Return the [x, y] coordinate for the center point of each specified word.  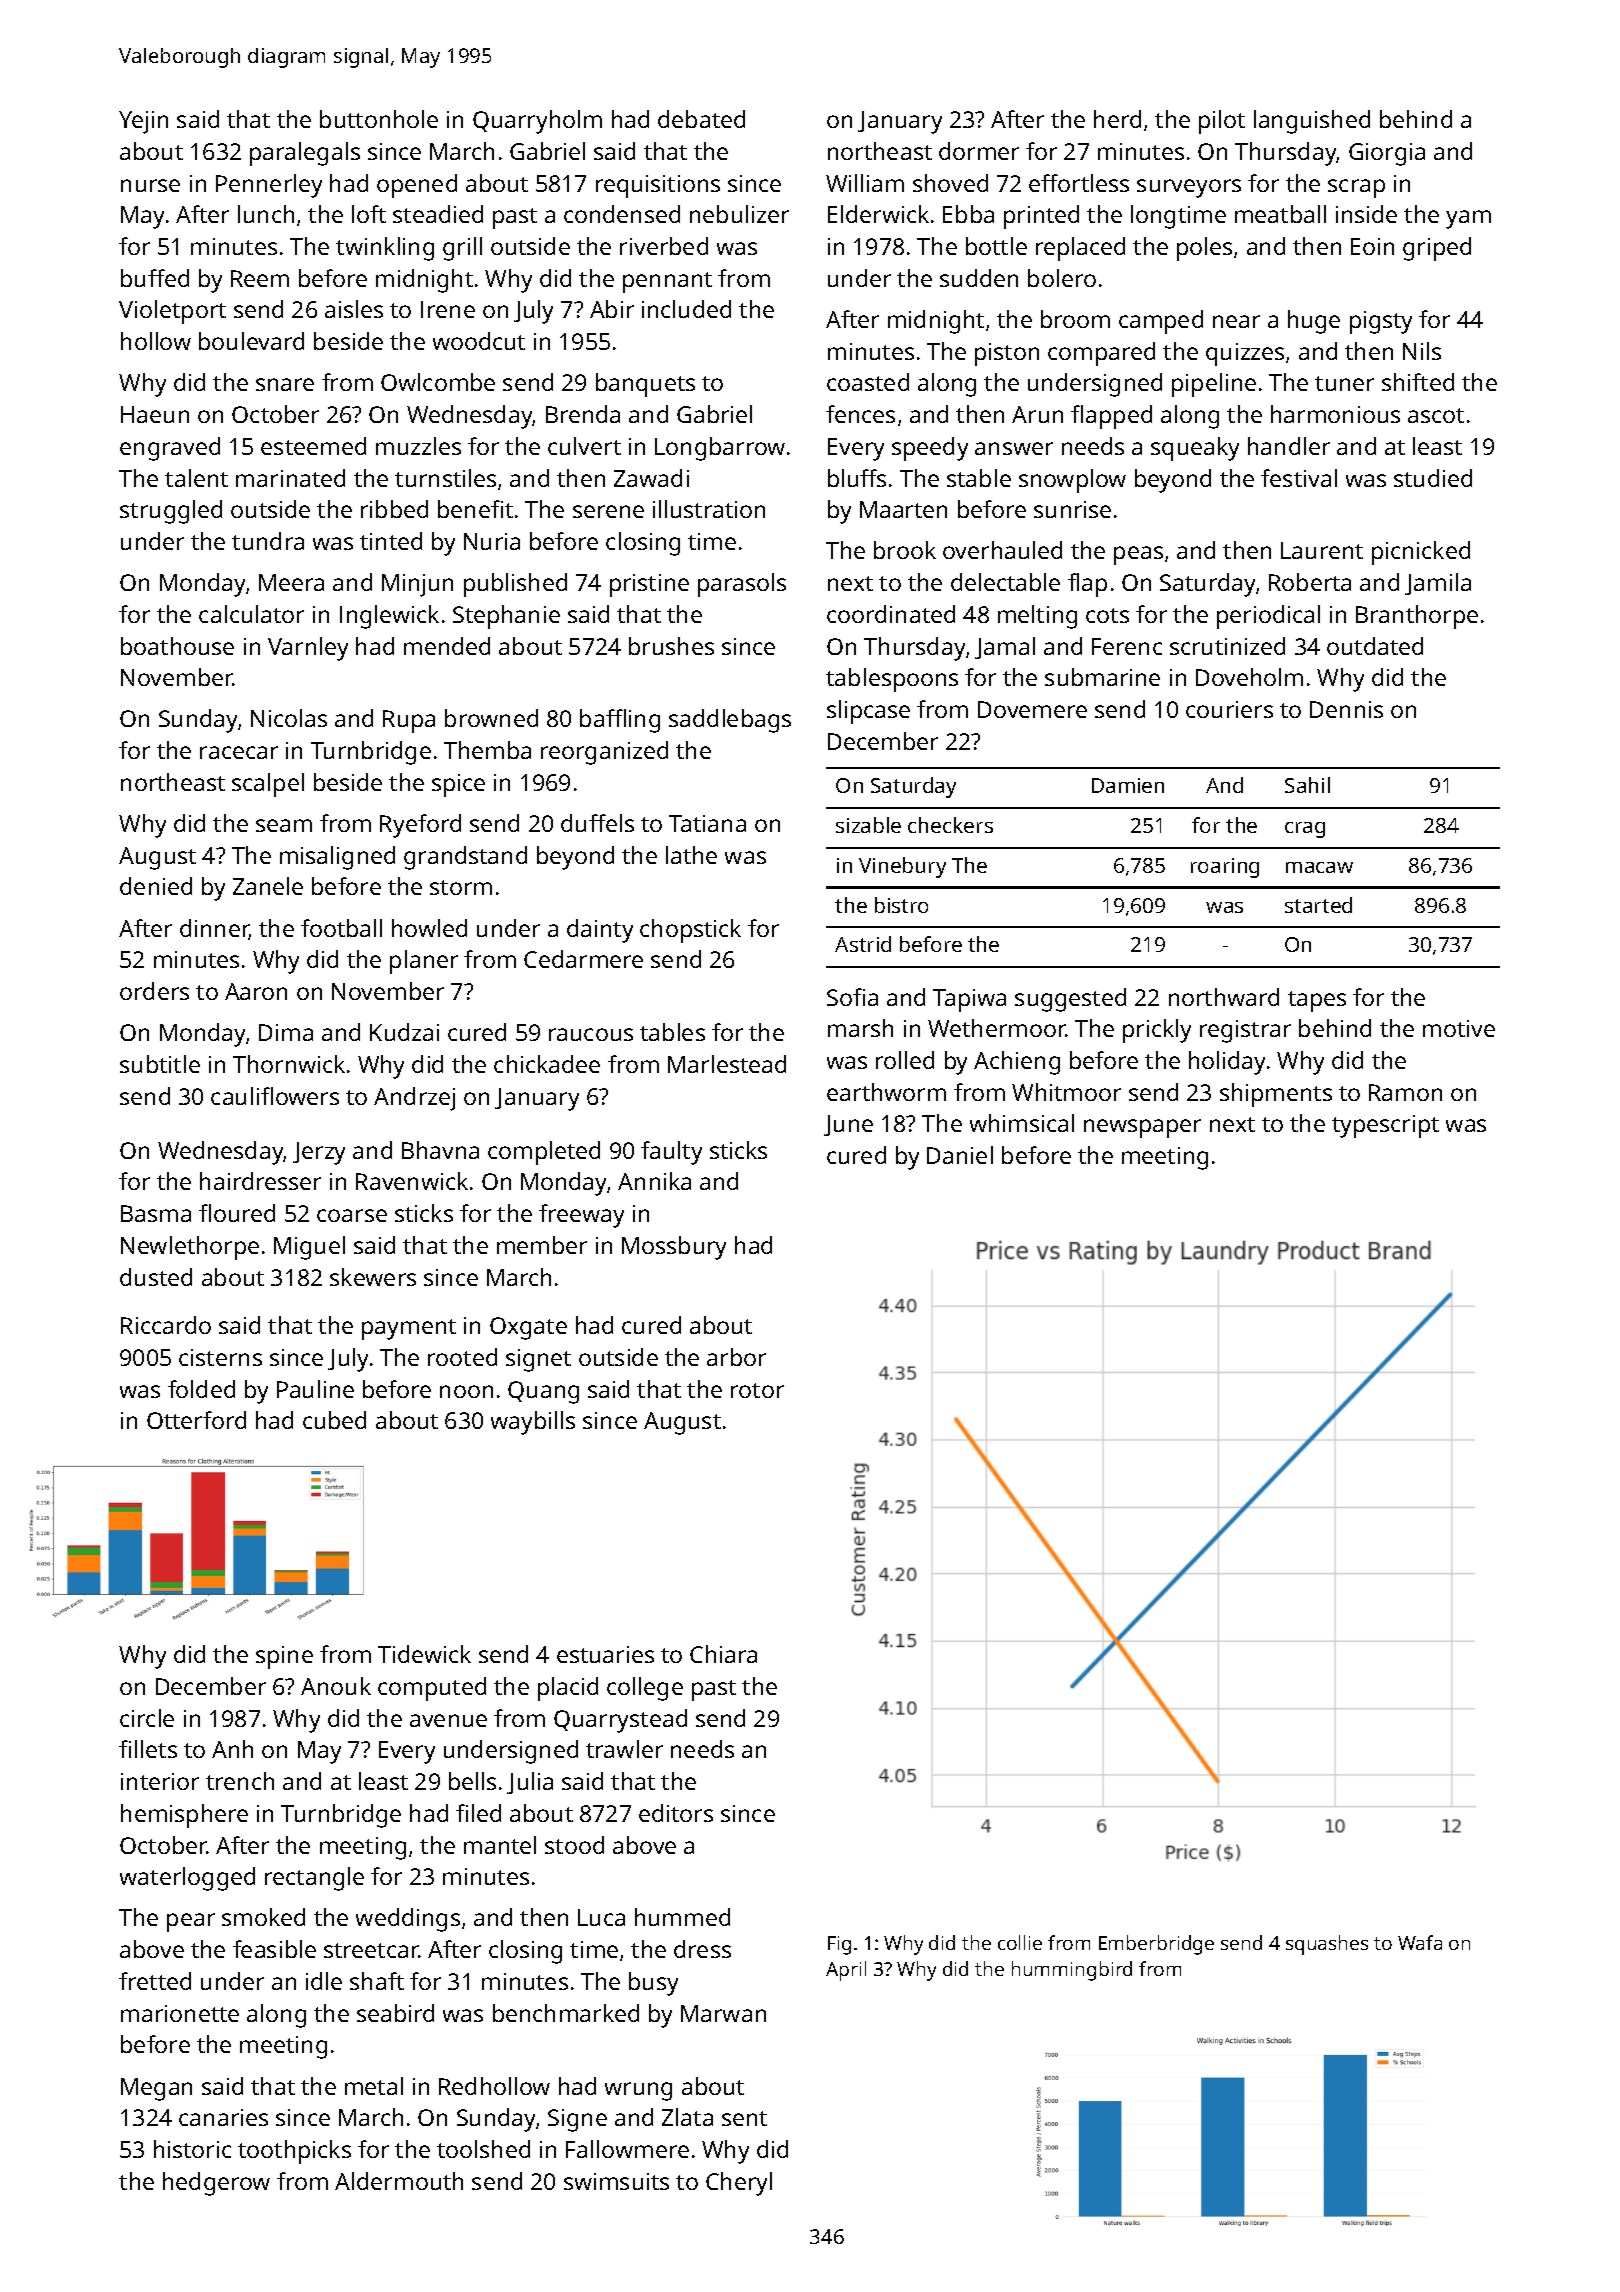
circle [147, 1718]
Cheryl [739, 2184]
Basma [156, 1213]
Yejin [143, 122]
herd [1117, 119]
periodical [1268, 617]
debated [701, 119]
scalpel [268, 785]
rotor [757, 1390]
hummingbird [1072, 1971]
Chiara [723, 1654]
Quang [543, 1392]
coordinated [891, 614]
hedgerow [216, 2184]
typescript [1385, 1126]
